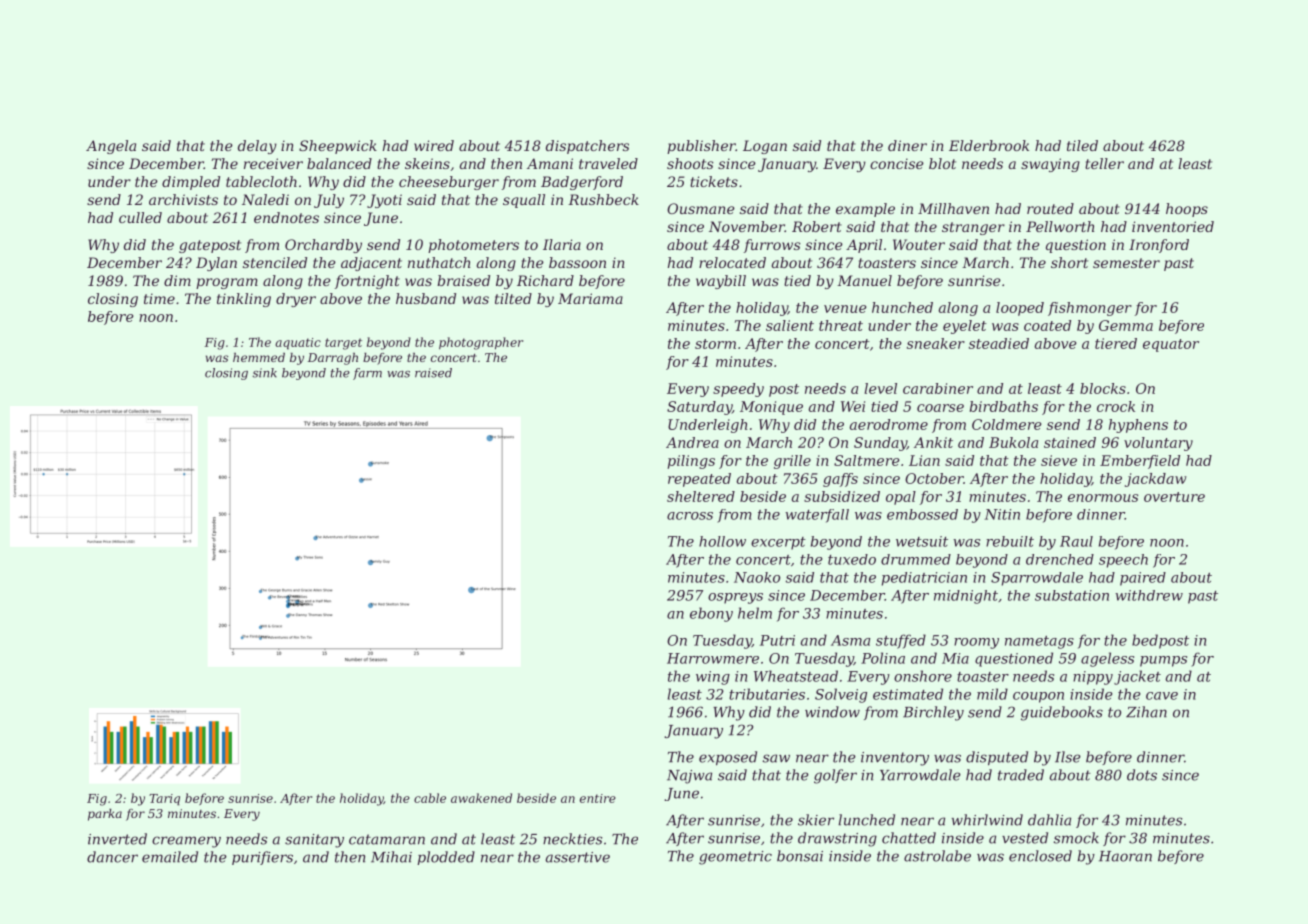 The height and width of the page is (924, 1308). I want to click on Pellworth, so click(1060, 226).
